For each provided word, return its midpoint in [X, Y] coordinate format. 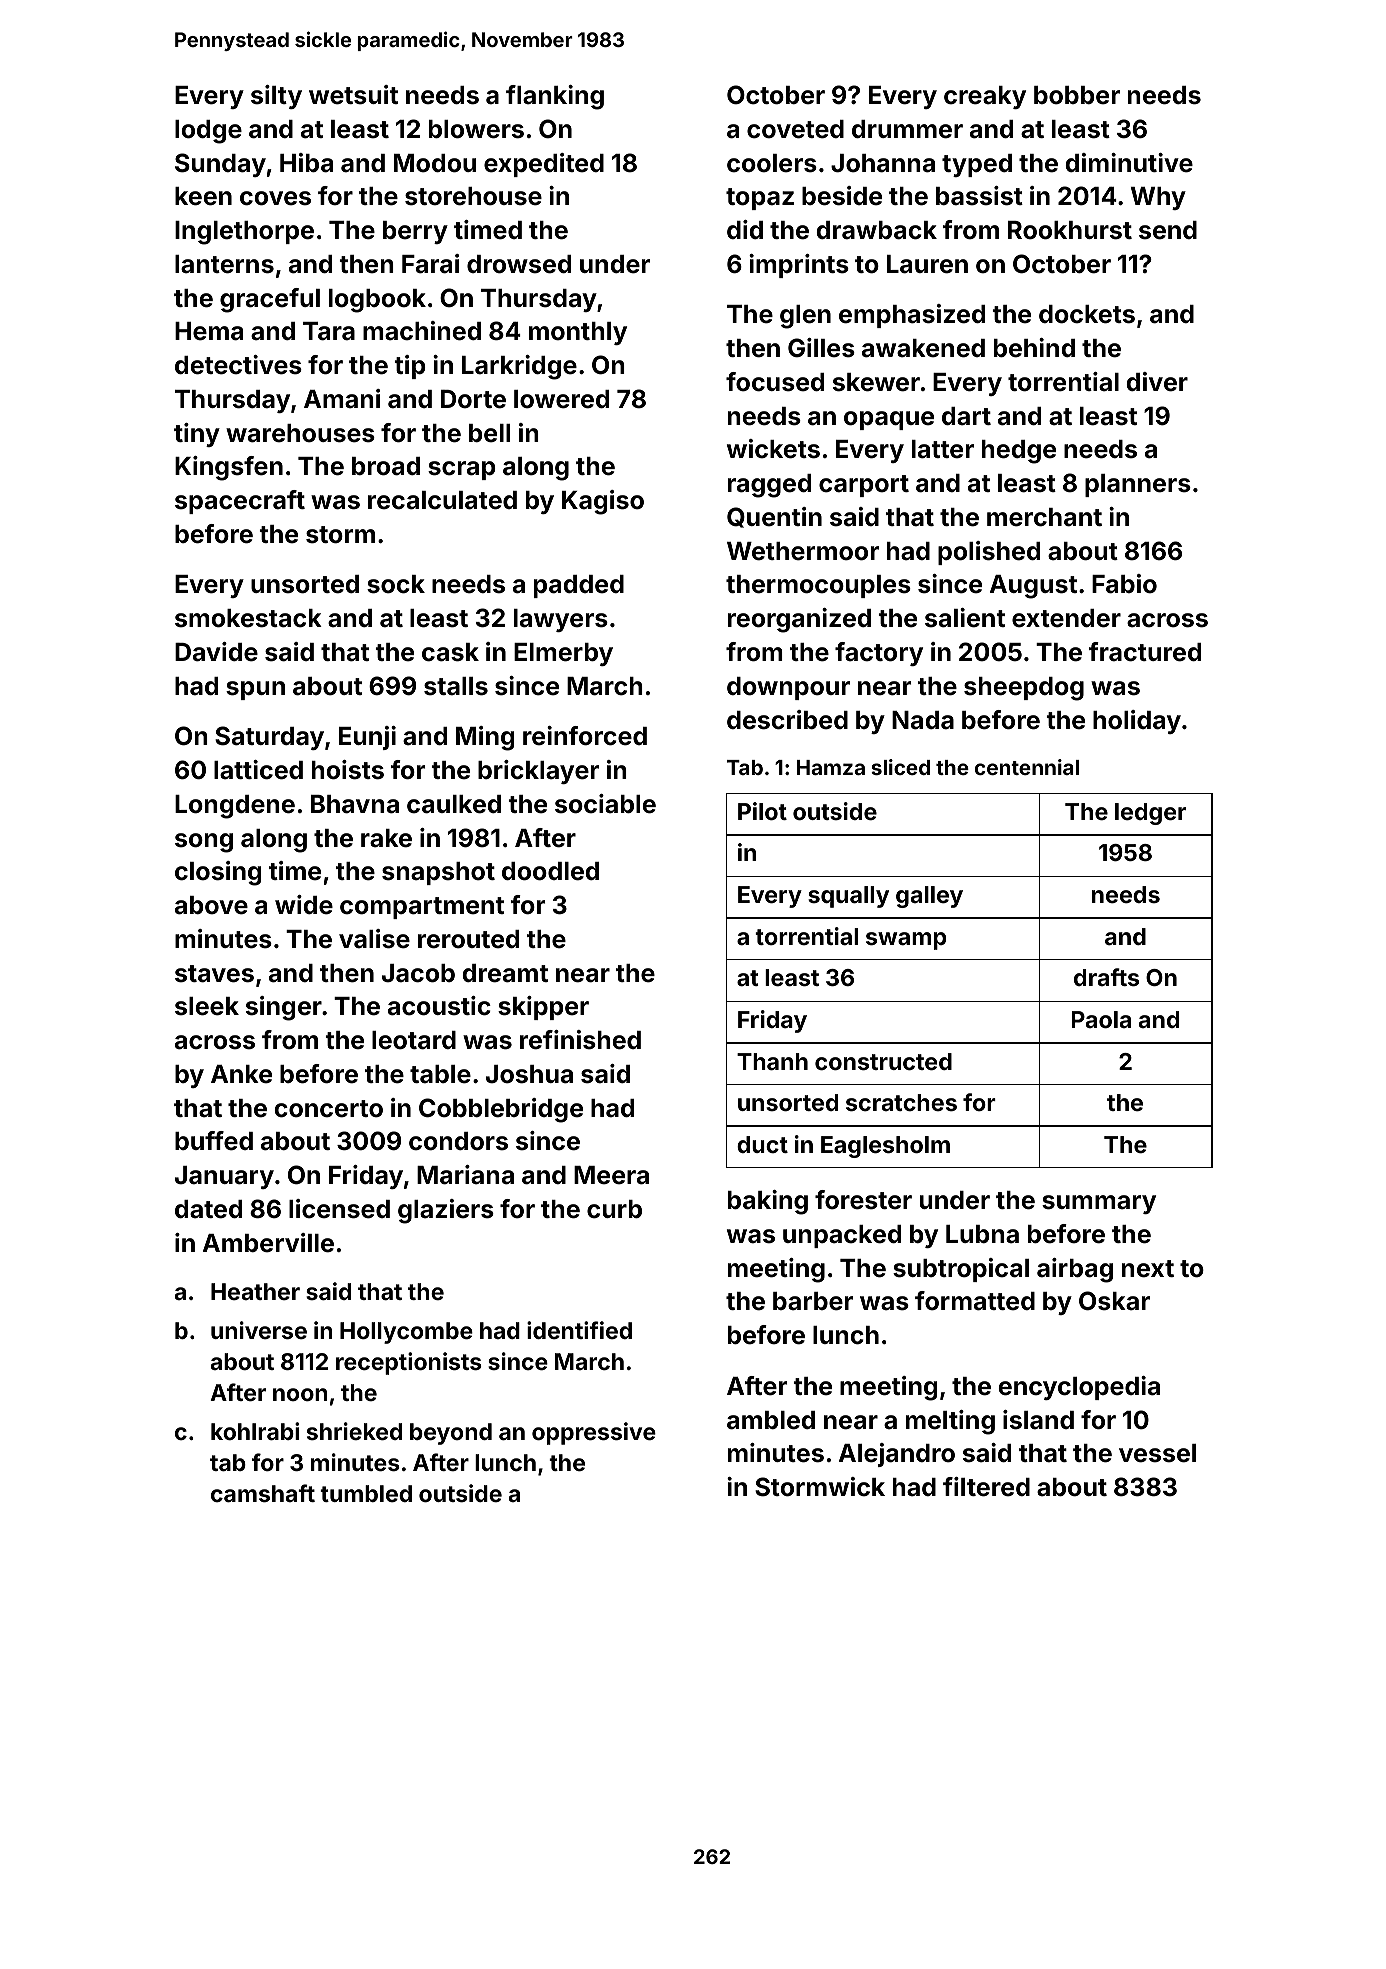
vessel [1157, 1453]
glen [805, 317]
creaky [985, 97]
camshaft [263, 1493]
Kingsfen [229, 468]
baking [768, 1202]
